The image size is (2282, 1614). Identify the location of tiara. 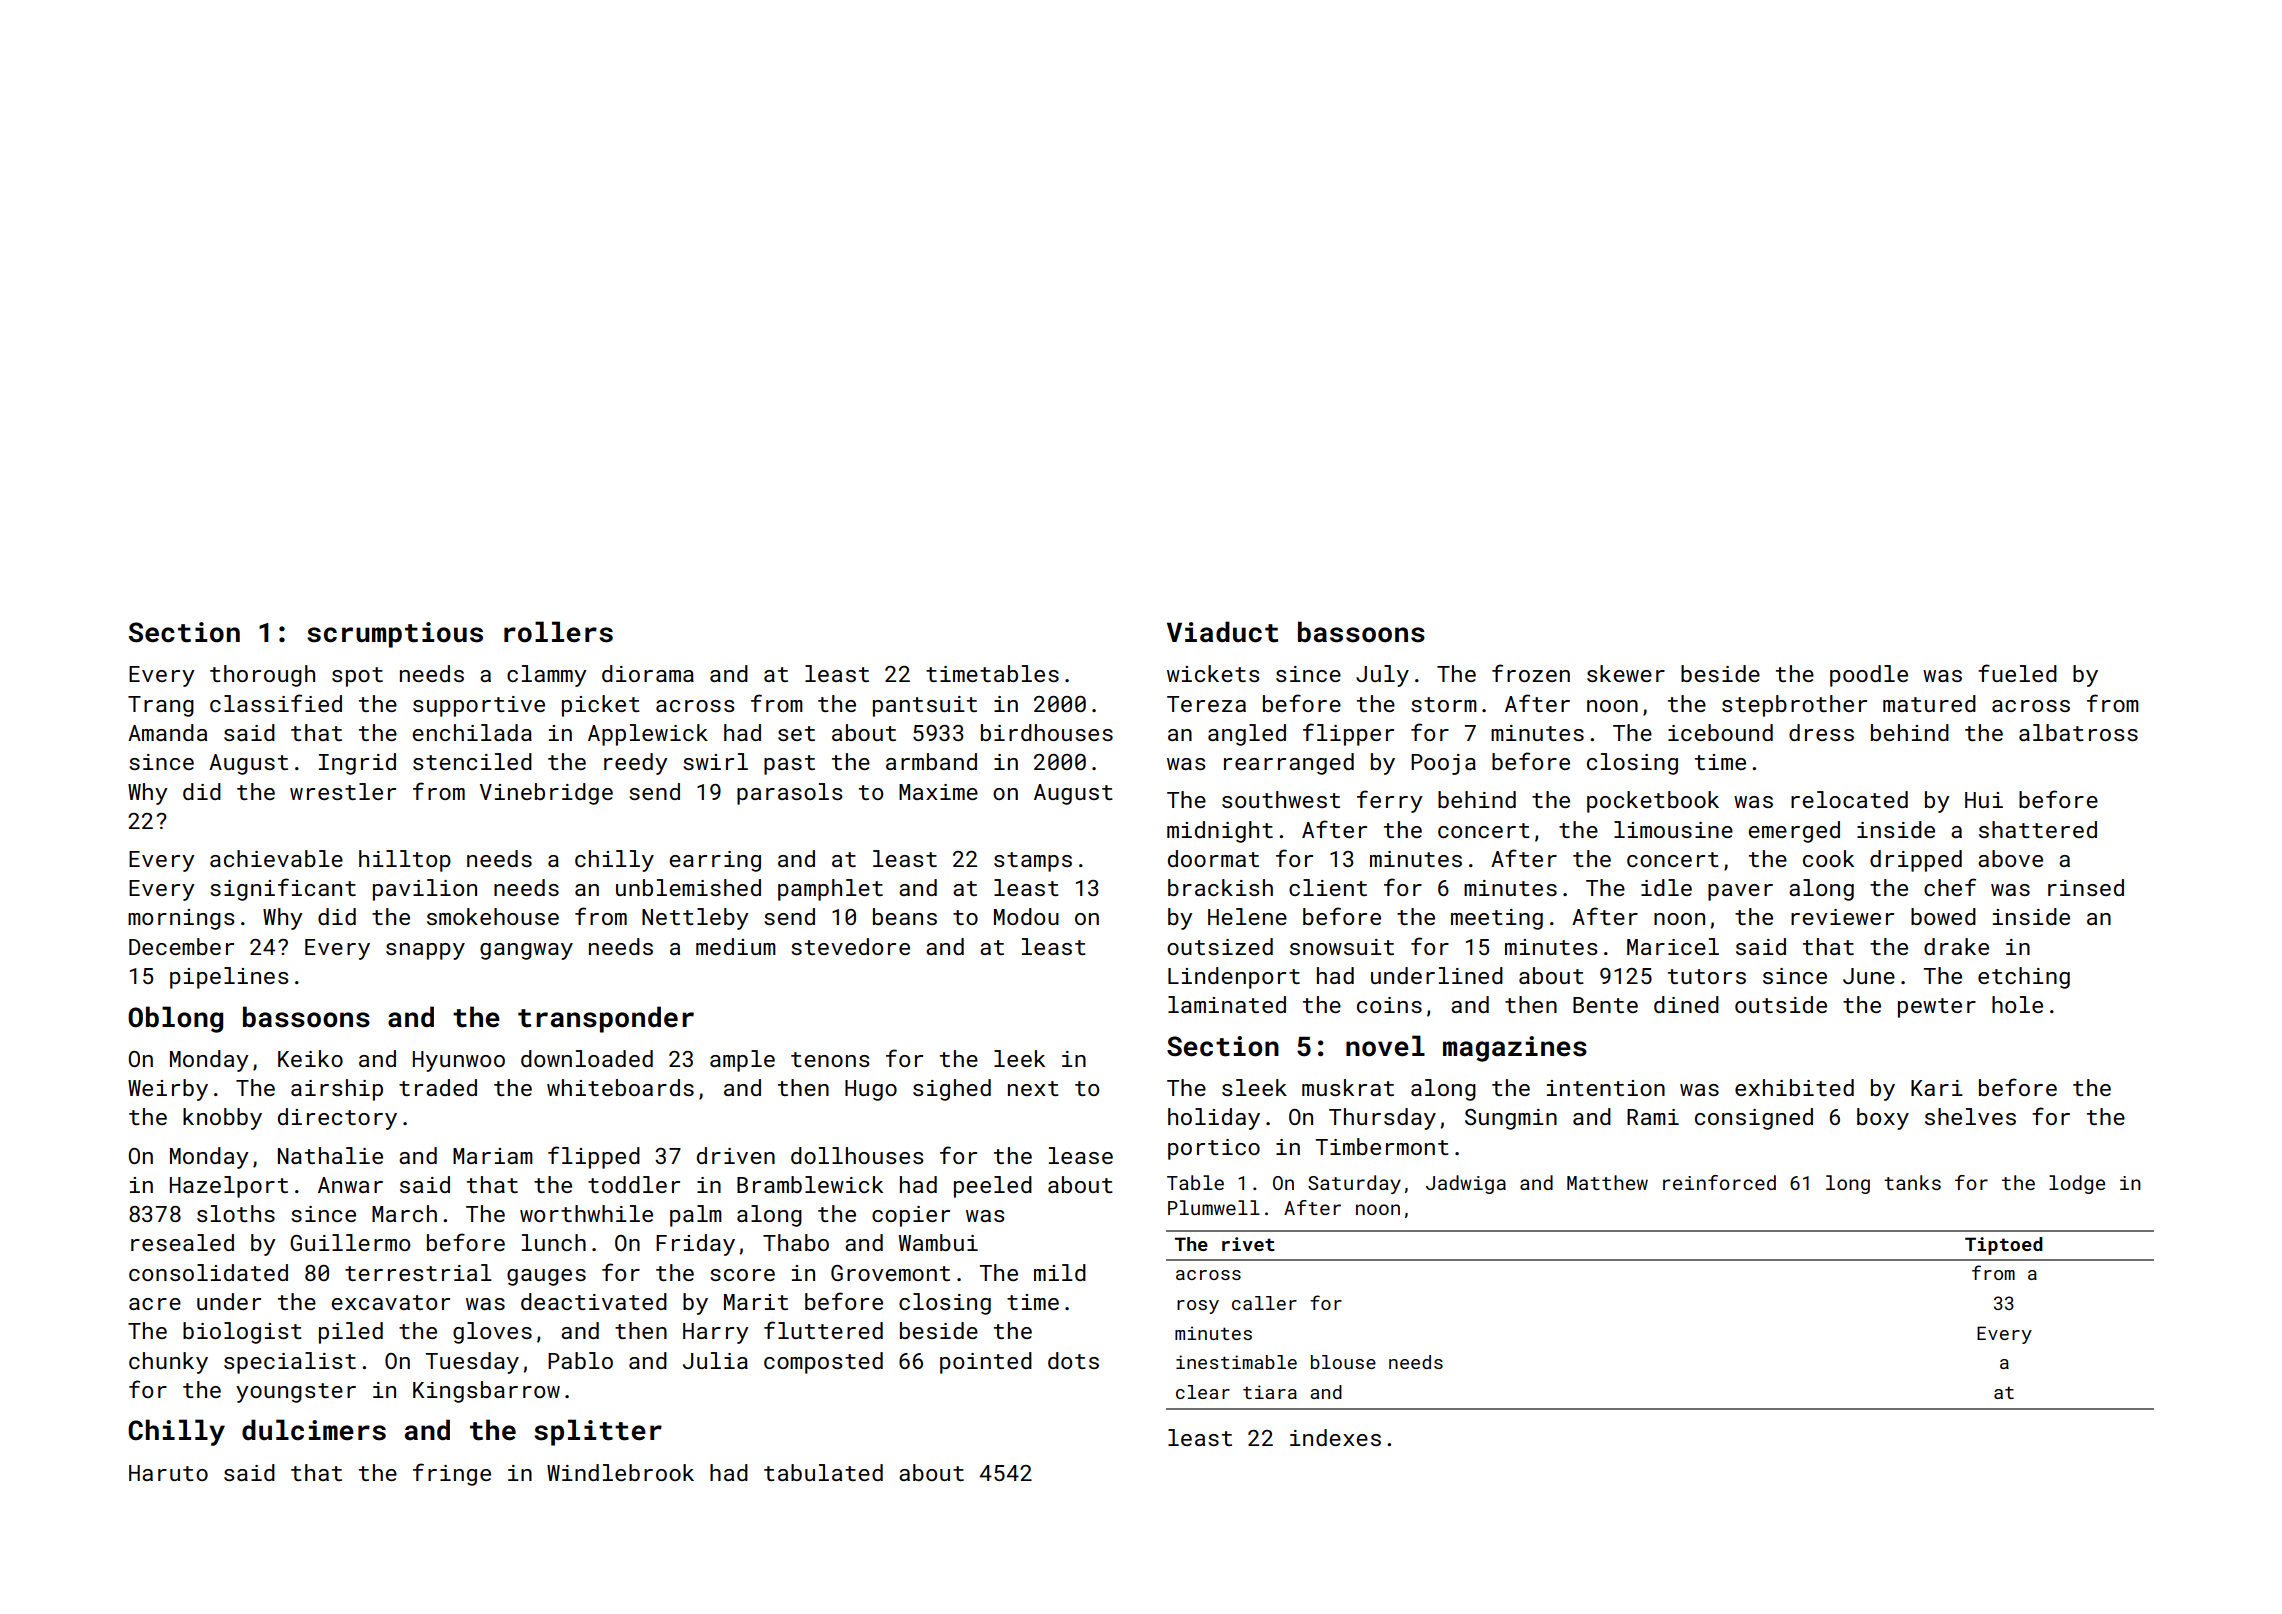
(1270, 1392).
